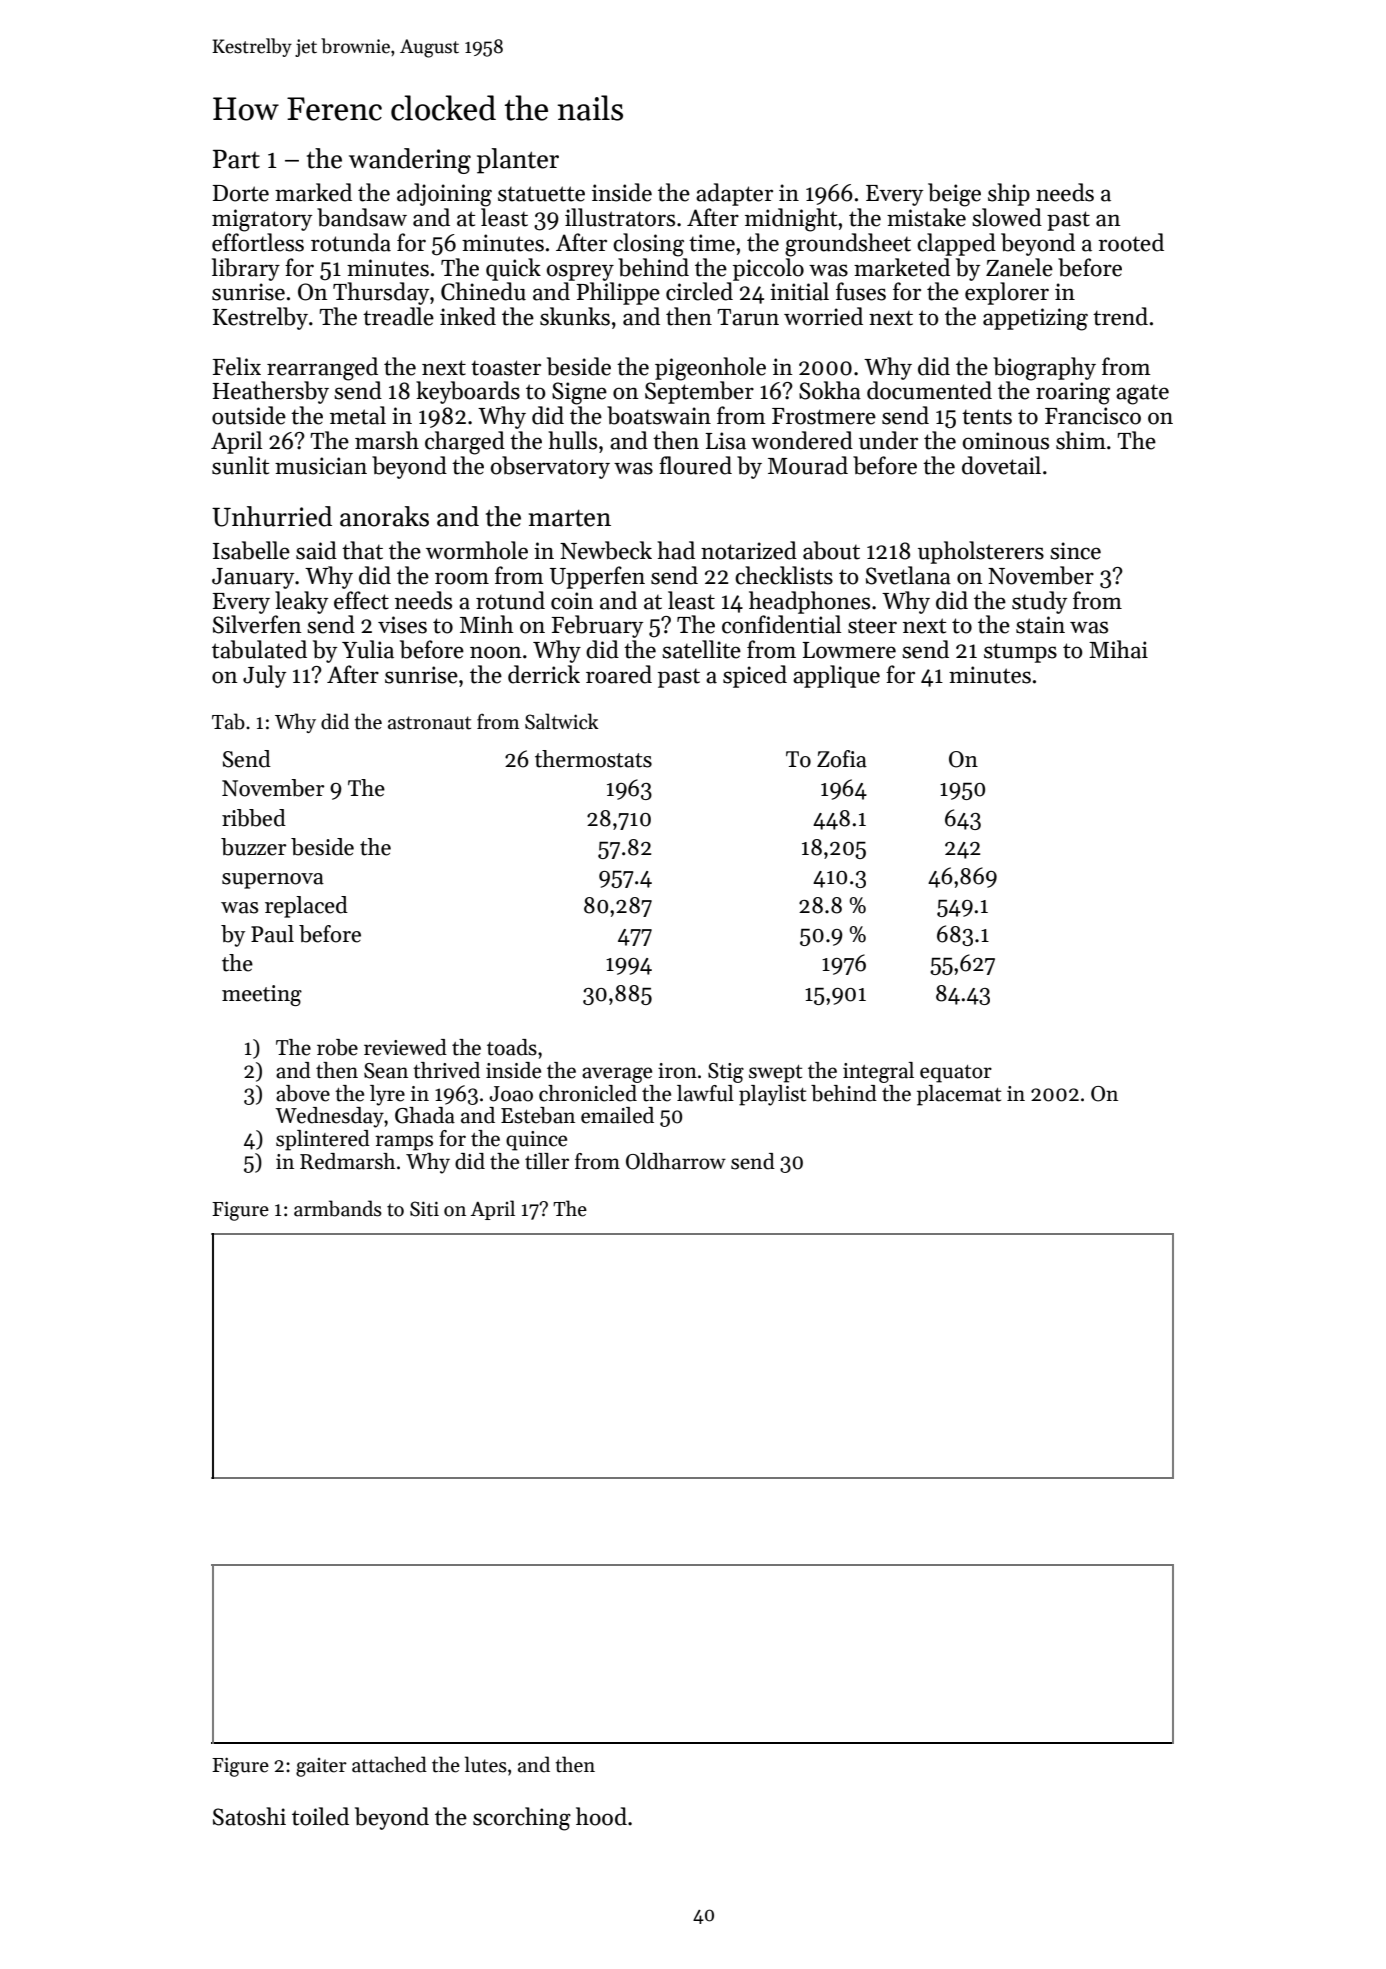 The width and height of the image is (1386, 1969). What do you see at coordinates (547, 1161) in the image?
I see `tiller` at bounding box center [547, 1161].
